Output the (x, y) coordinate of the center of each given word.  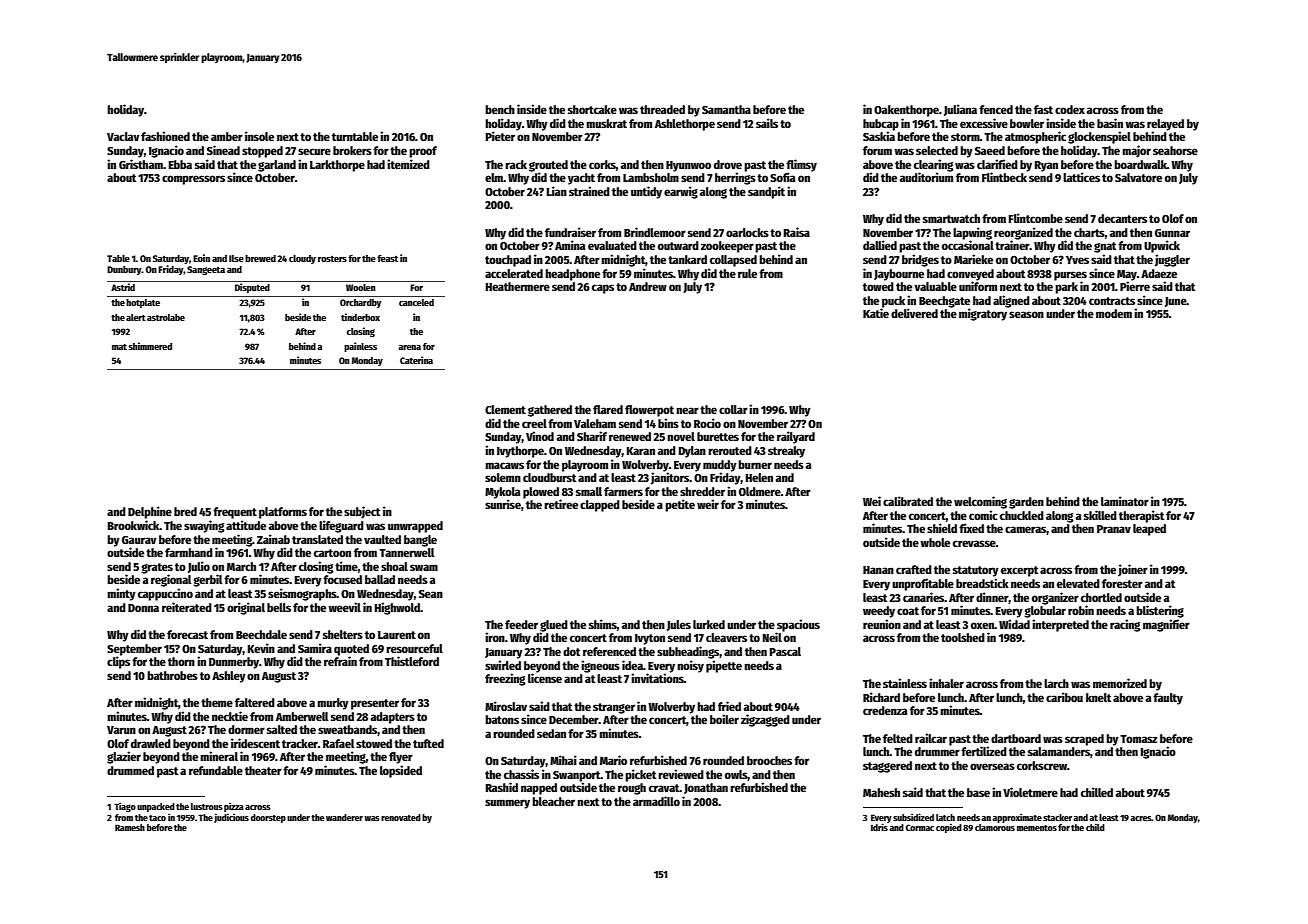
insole (259, 136)
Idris (879, 827)
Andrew (648, 286)
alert (136, 317)
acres (1141, 818)
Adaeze (1159, 273)
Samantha (726, 109)
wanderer (344, 817)
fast (1043, 109)
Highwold (397, 608)
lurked (709, 624)
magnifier (1166, 625)
